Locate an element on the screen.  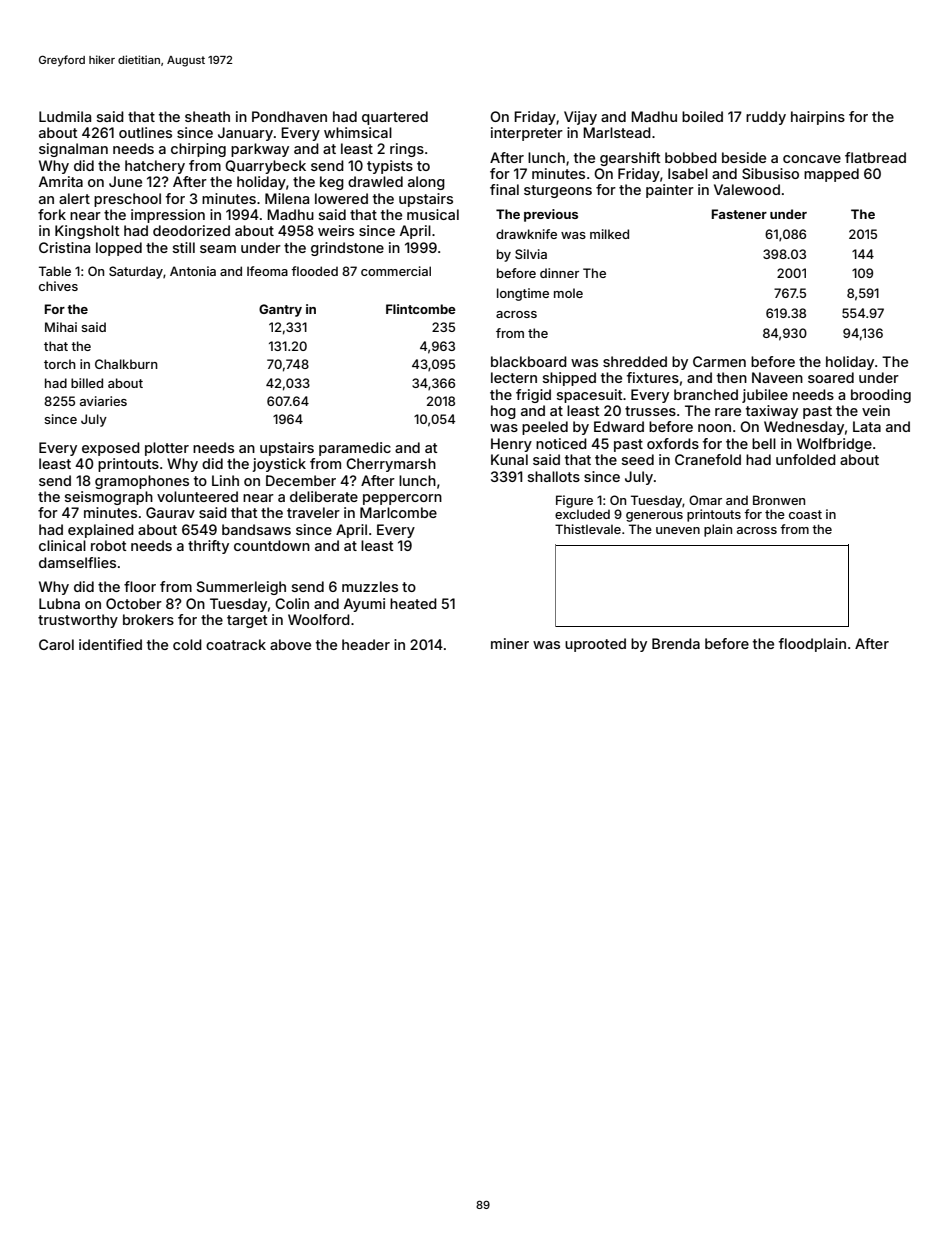
dinner is located at coordinates (559, 273).
